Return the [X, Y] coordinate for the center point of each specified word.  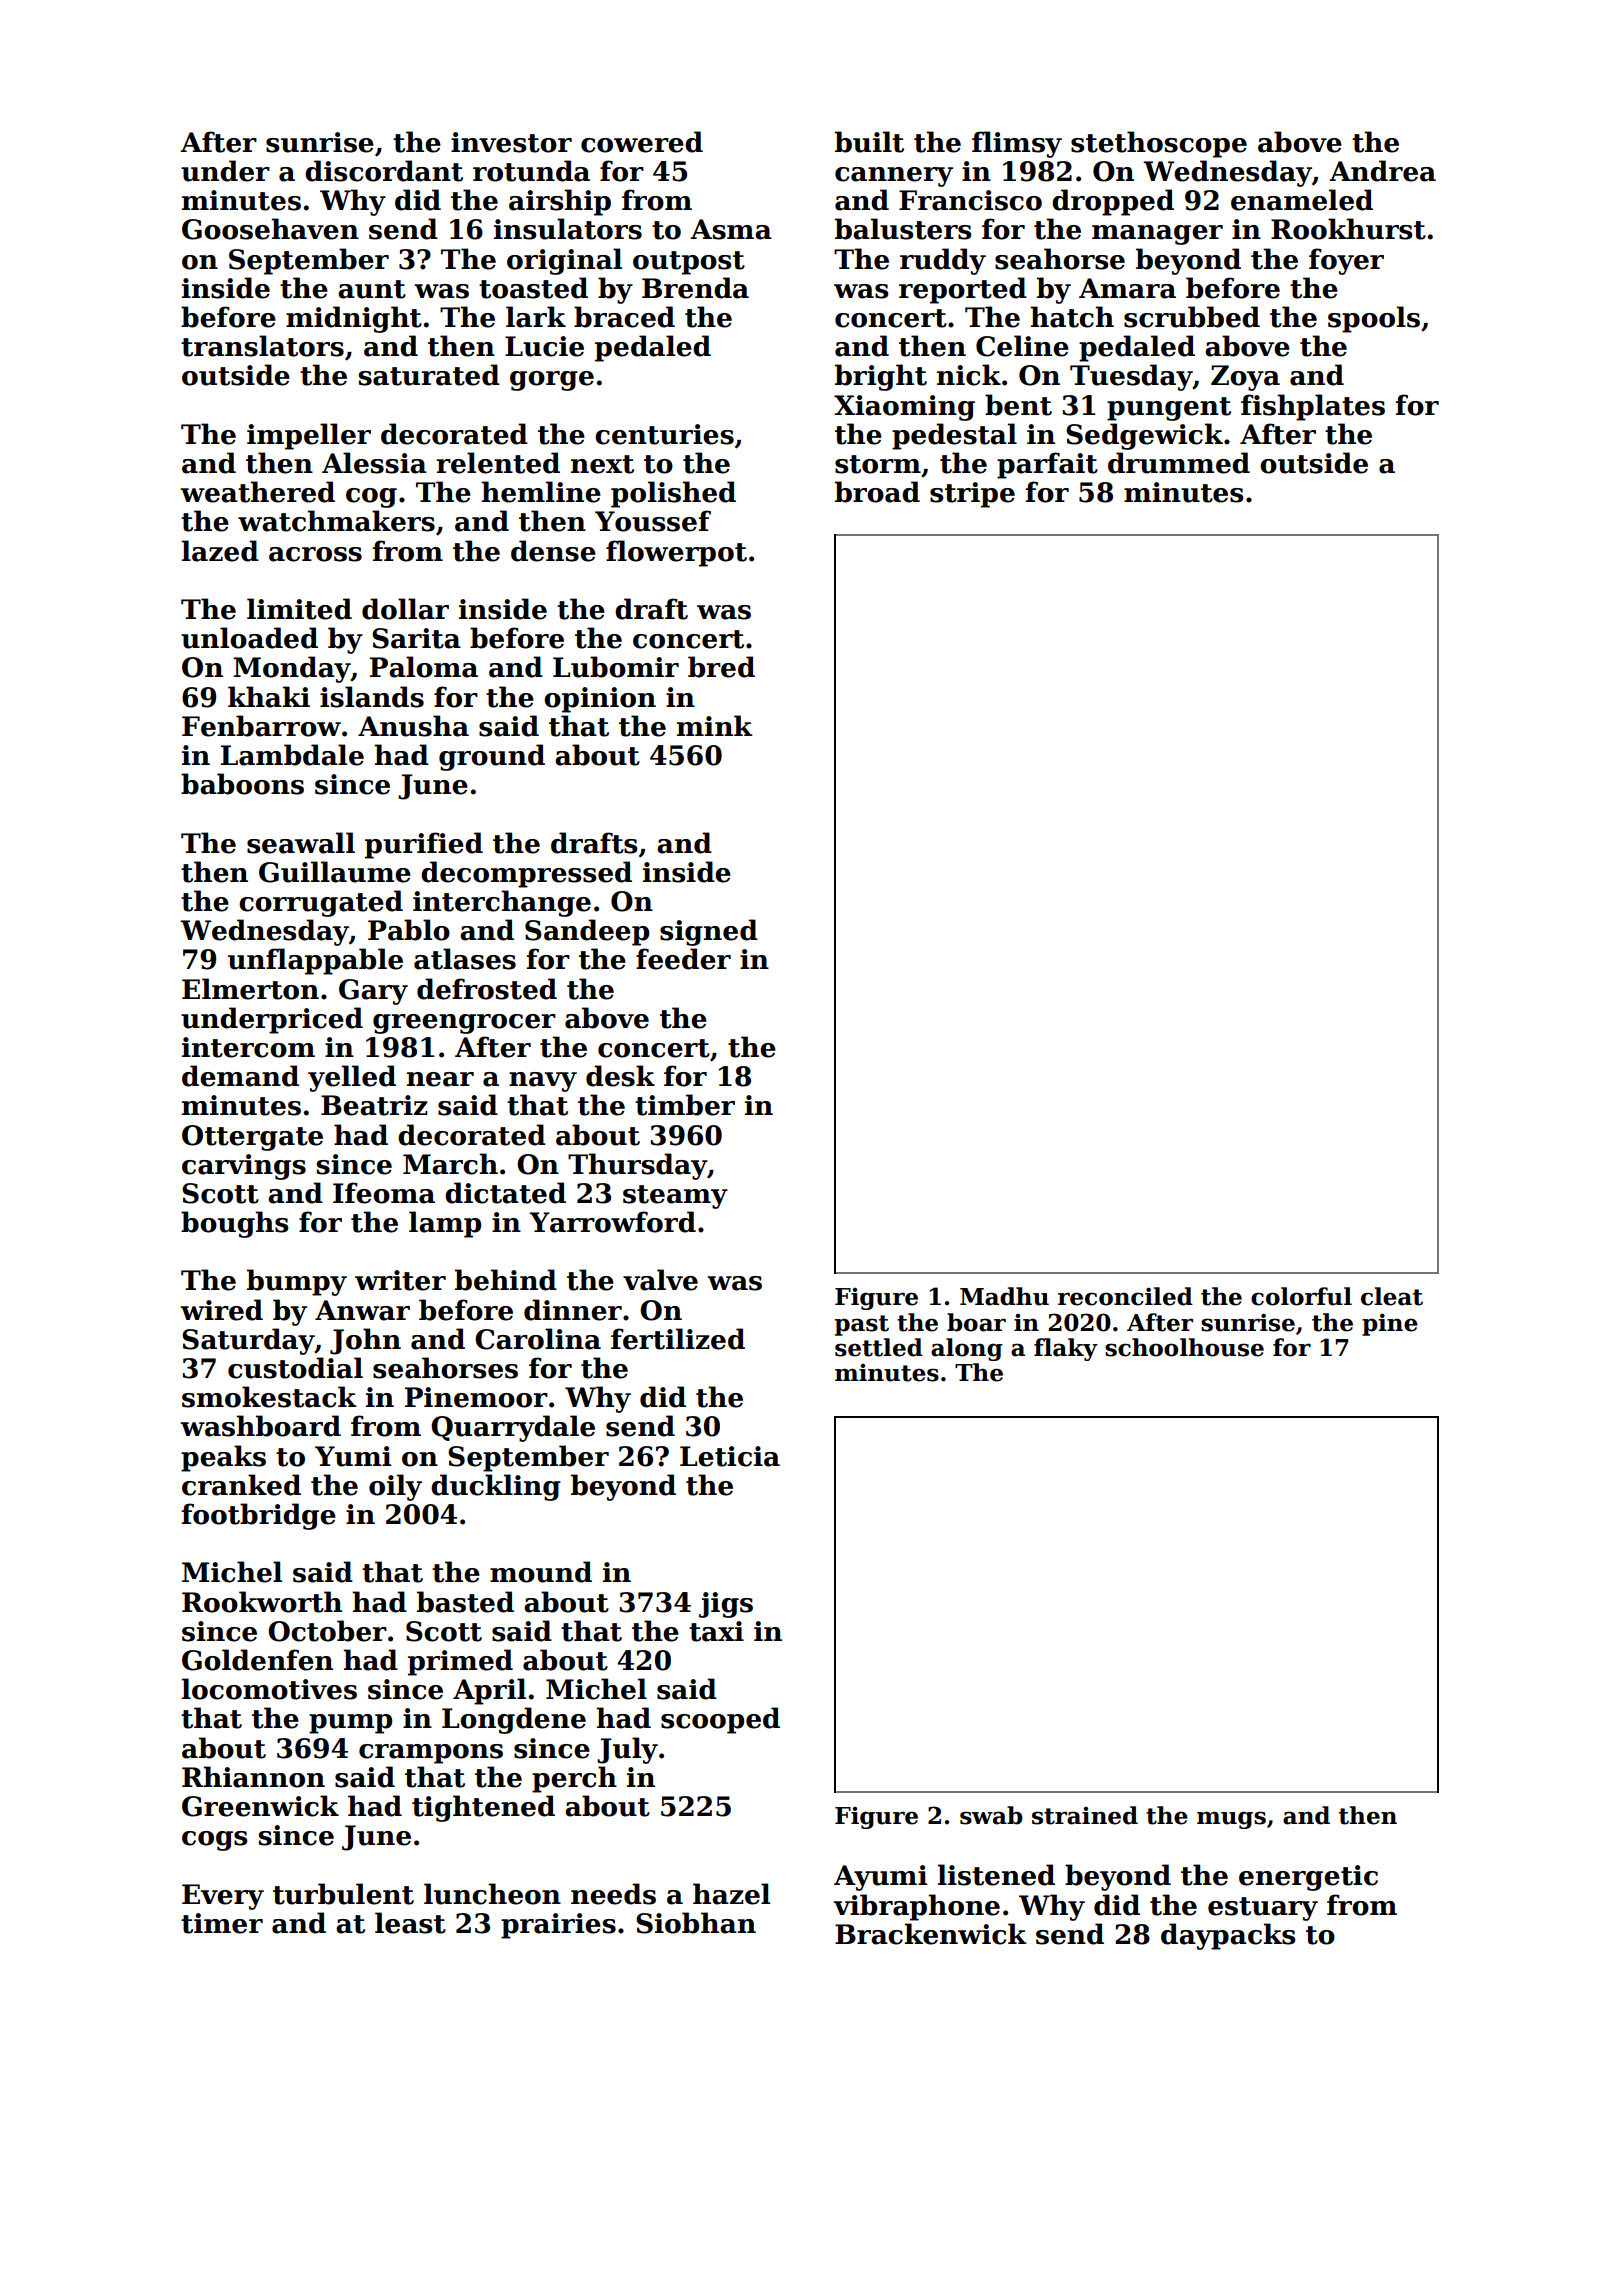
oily [395, 1487]
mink [715, 725]
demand [240, 1076]
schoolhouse [1184, 1347]
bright [881, 377]
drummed [1179, 463]
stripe [972, 495]
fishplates [1313, 407]
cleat [1392, 1296]
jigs [726, 1605]
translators [262, 346]
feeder [683, 959]
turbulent [343, 1894]
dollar [405, 609]
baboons [242, 784]
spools [1374, 319]
